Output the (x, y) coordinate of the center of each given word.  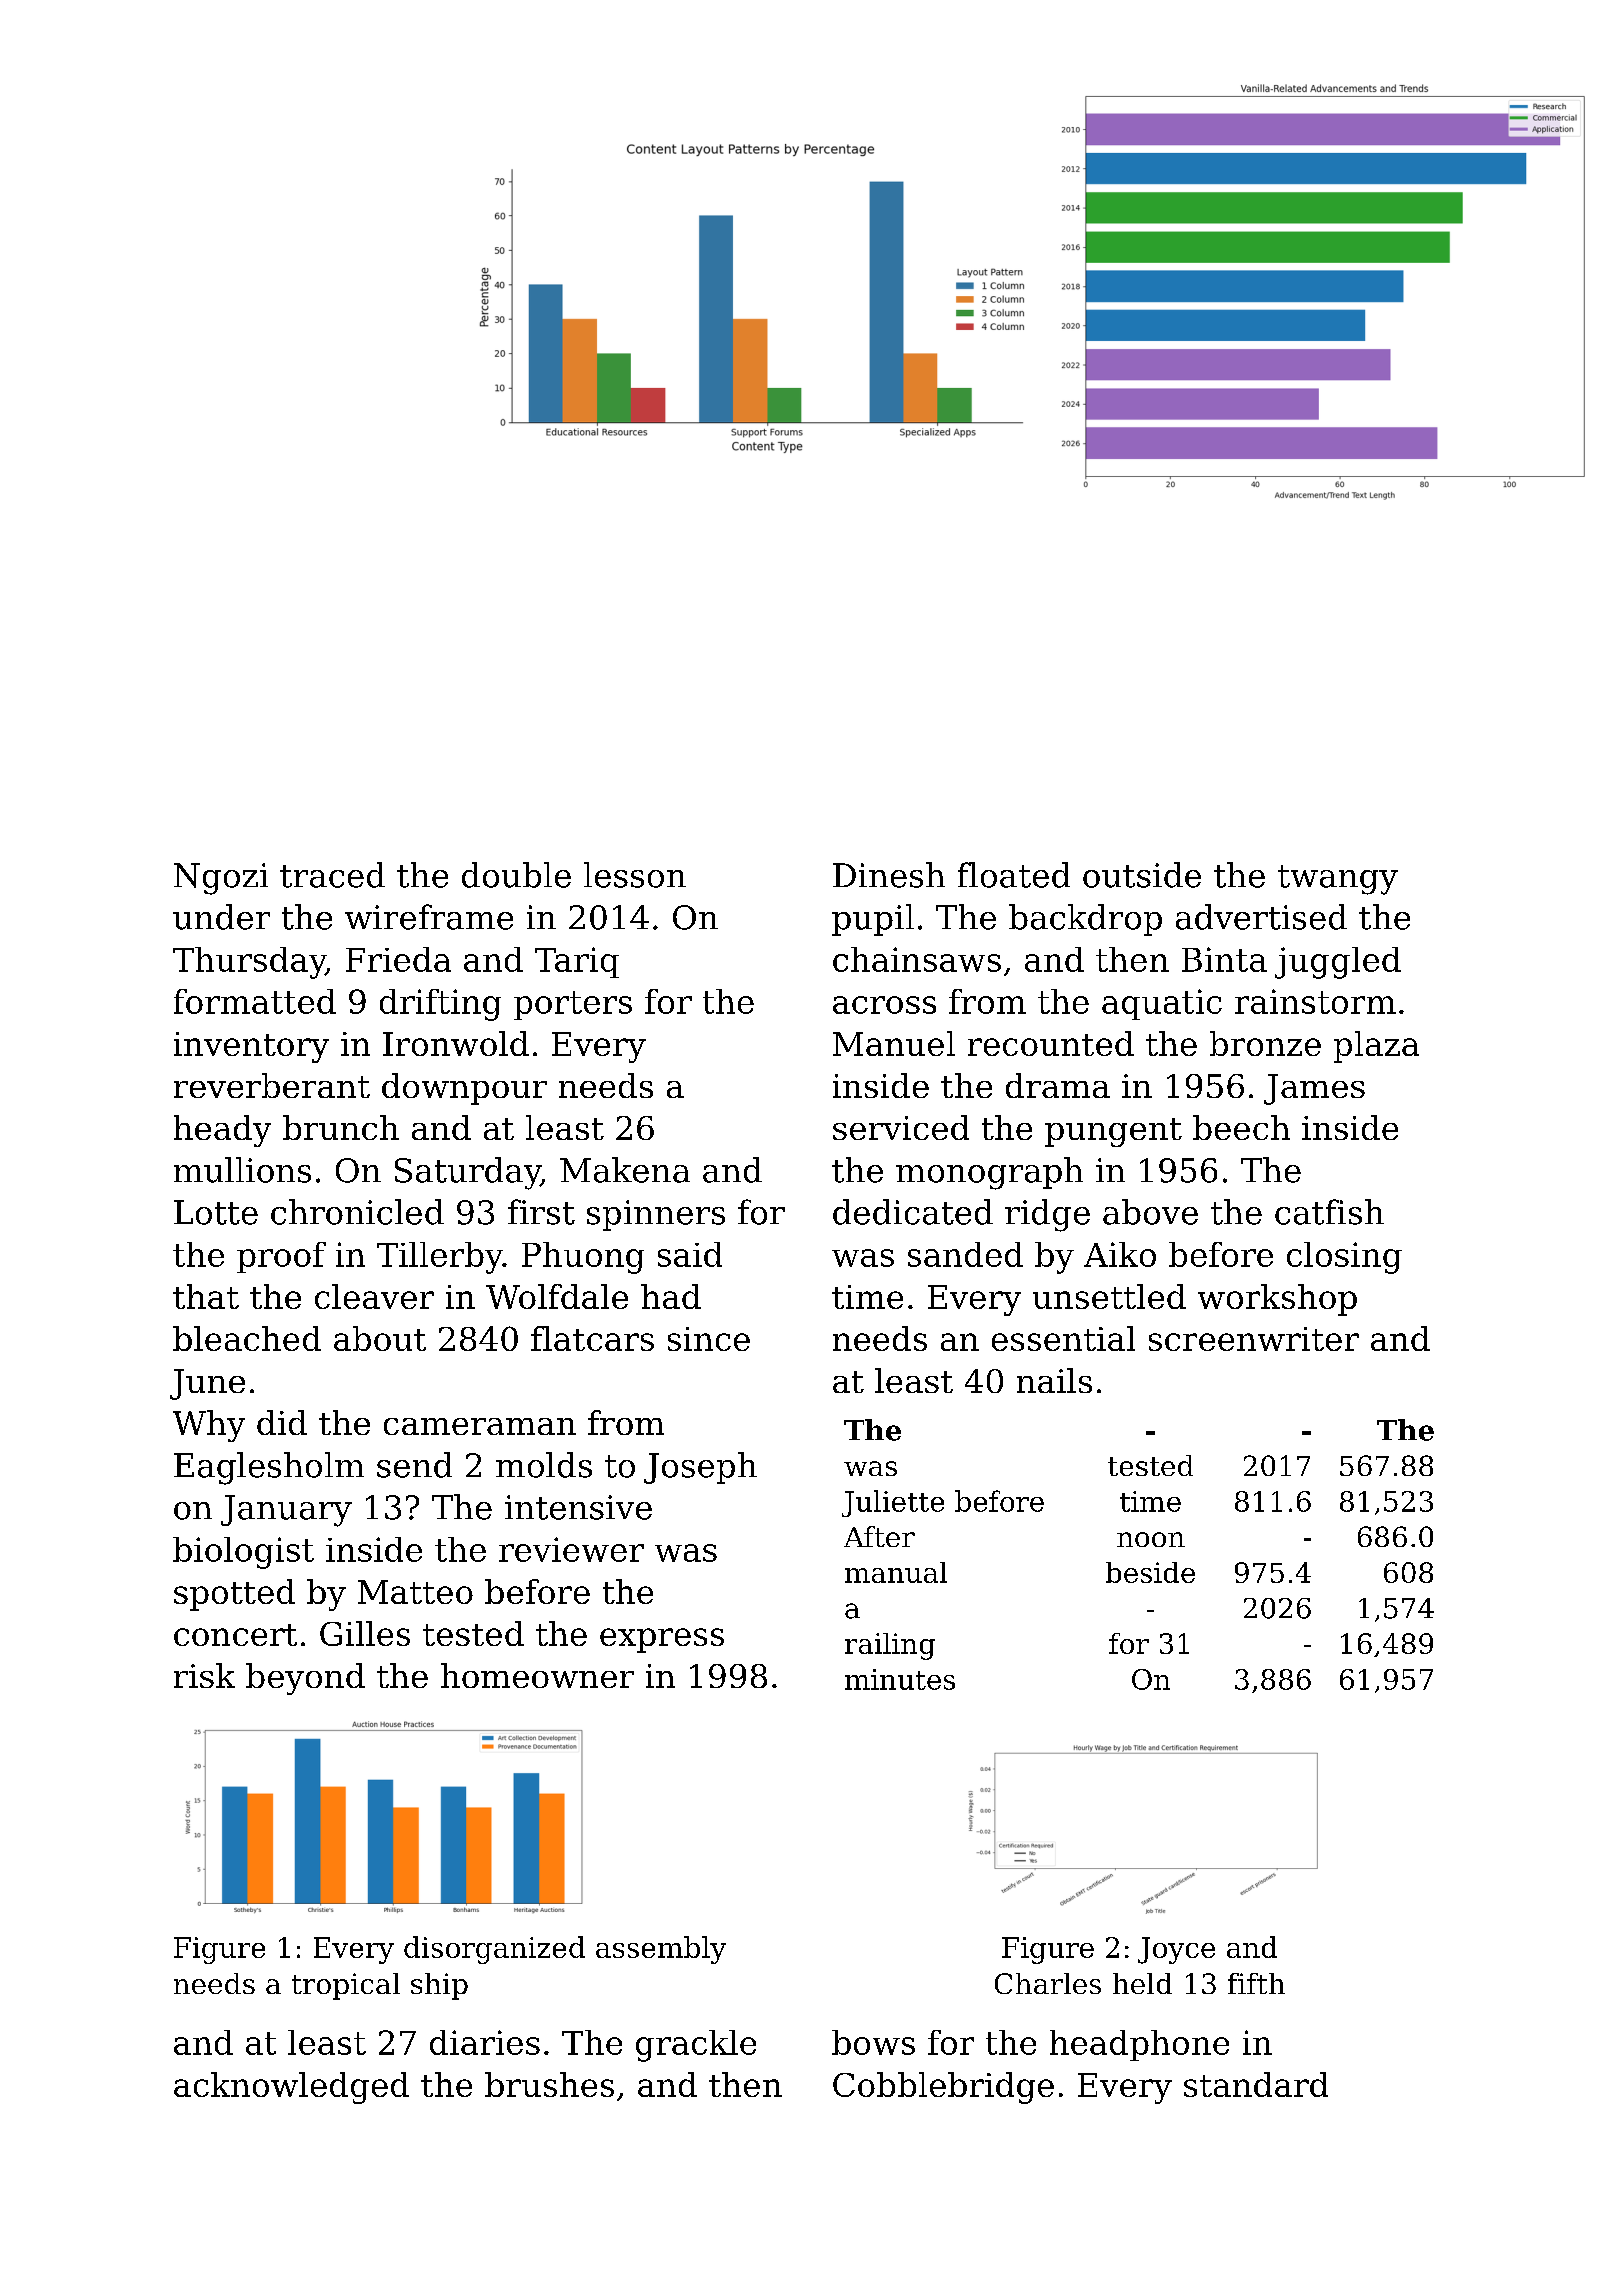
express (662, 1640)
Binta (1224, 959)
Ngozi (221, 879)
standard (1256, 2084)
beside (1150, 1572)
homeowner (537, 1675)
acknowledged (291, 2088)
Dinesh (889, 875)
